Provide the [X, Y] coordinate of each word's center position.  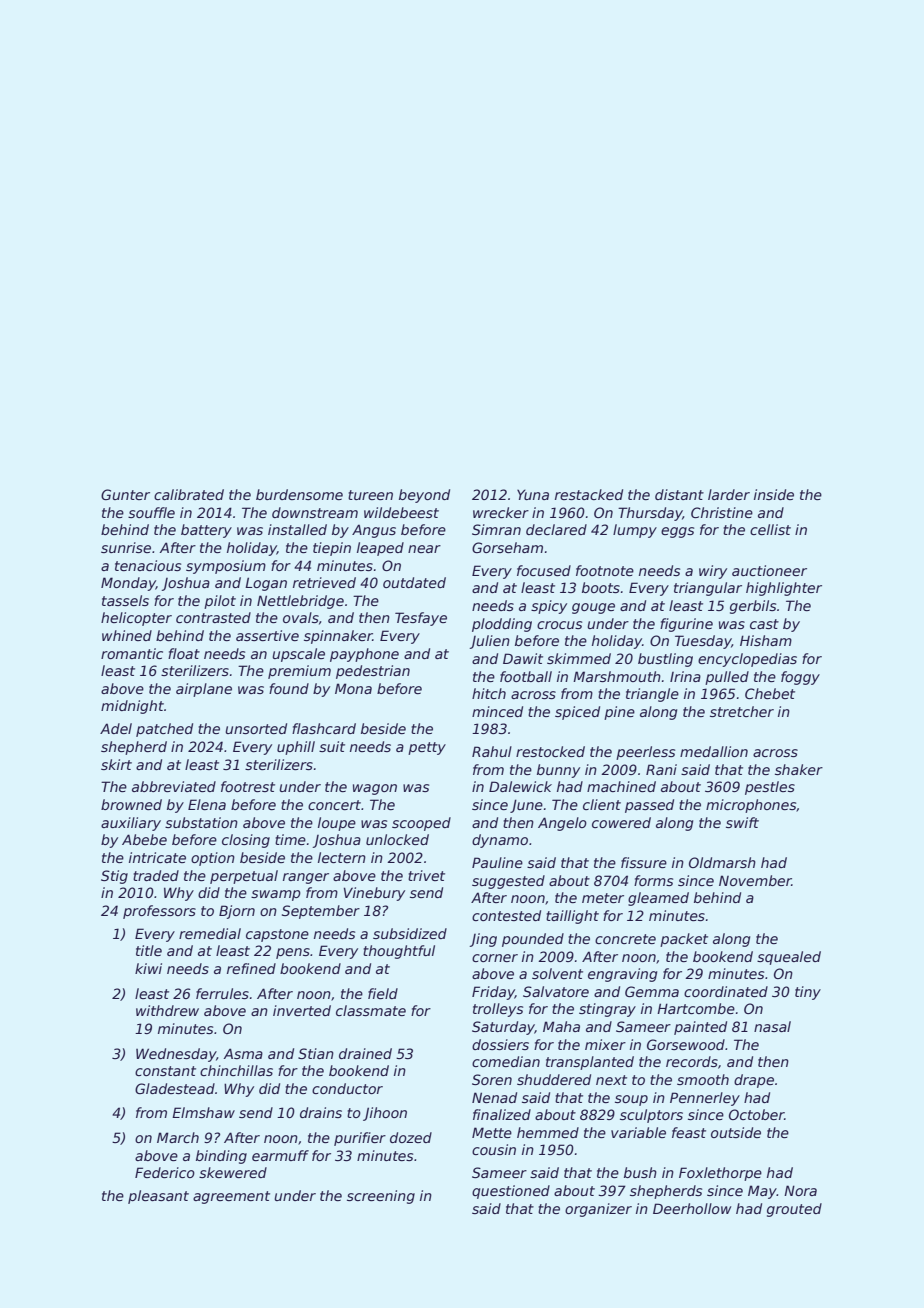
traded [156, 875]
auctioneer [769, 570]
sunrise [126, 547]
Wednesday [176, 1055]
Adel [116, 728]
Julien [489, 642]
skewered [233, 1172]
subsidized [410, 933]
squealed [789, 958]
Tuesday [703, 642]
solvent [557, 973]
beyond [424, 496]
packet [684, 940]
